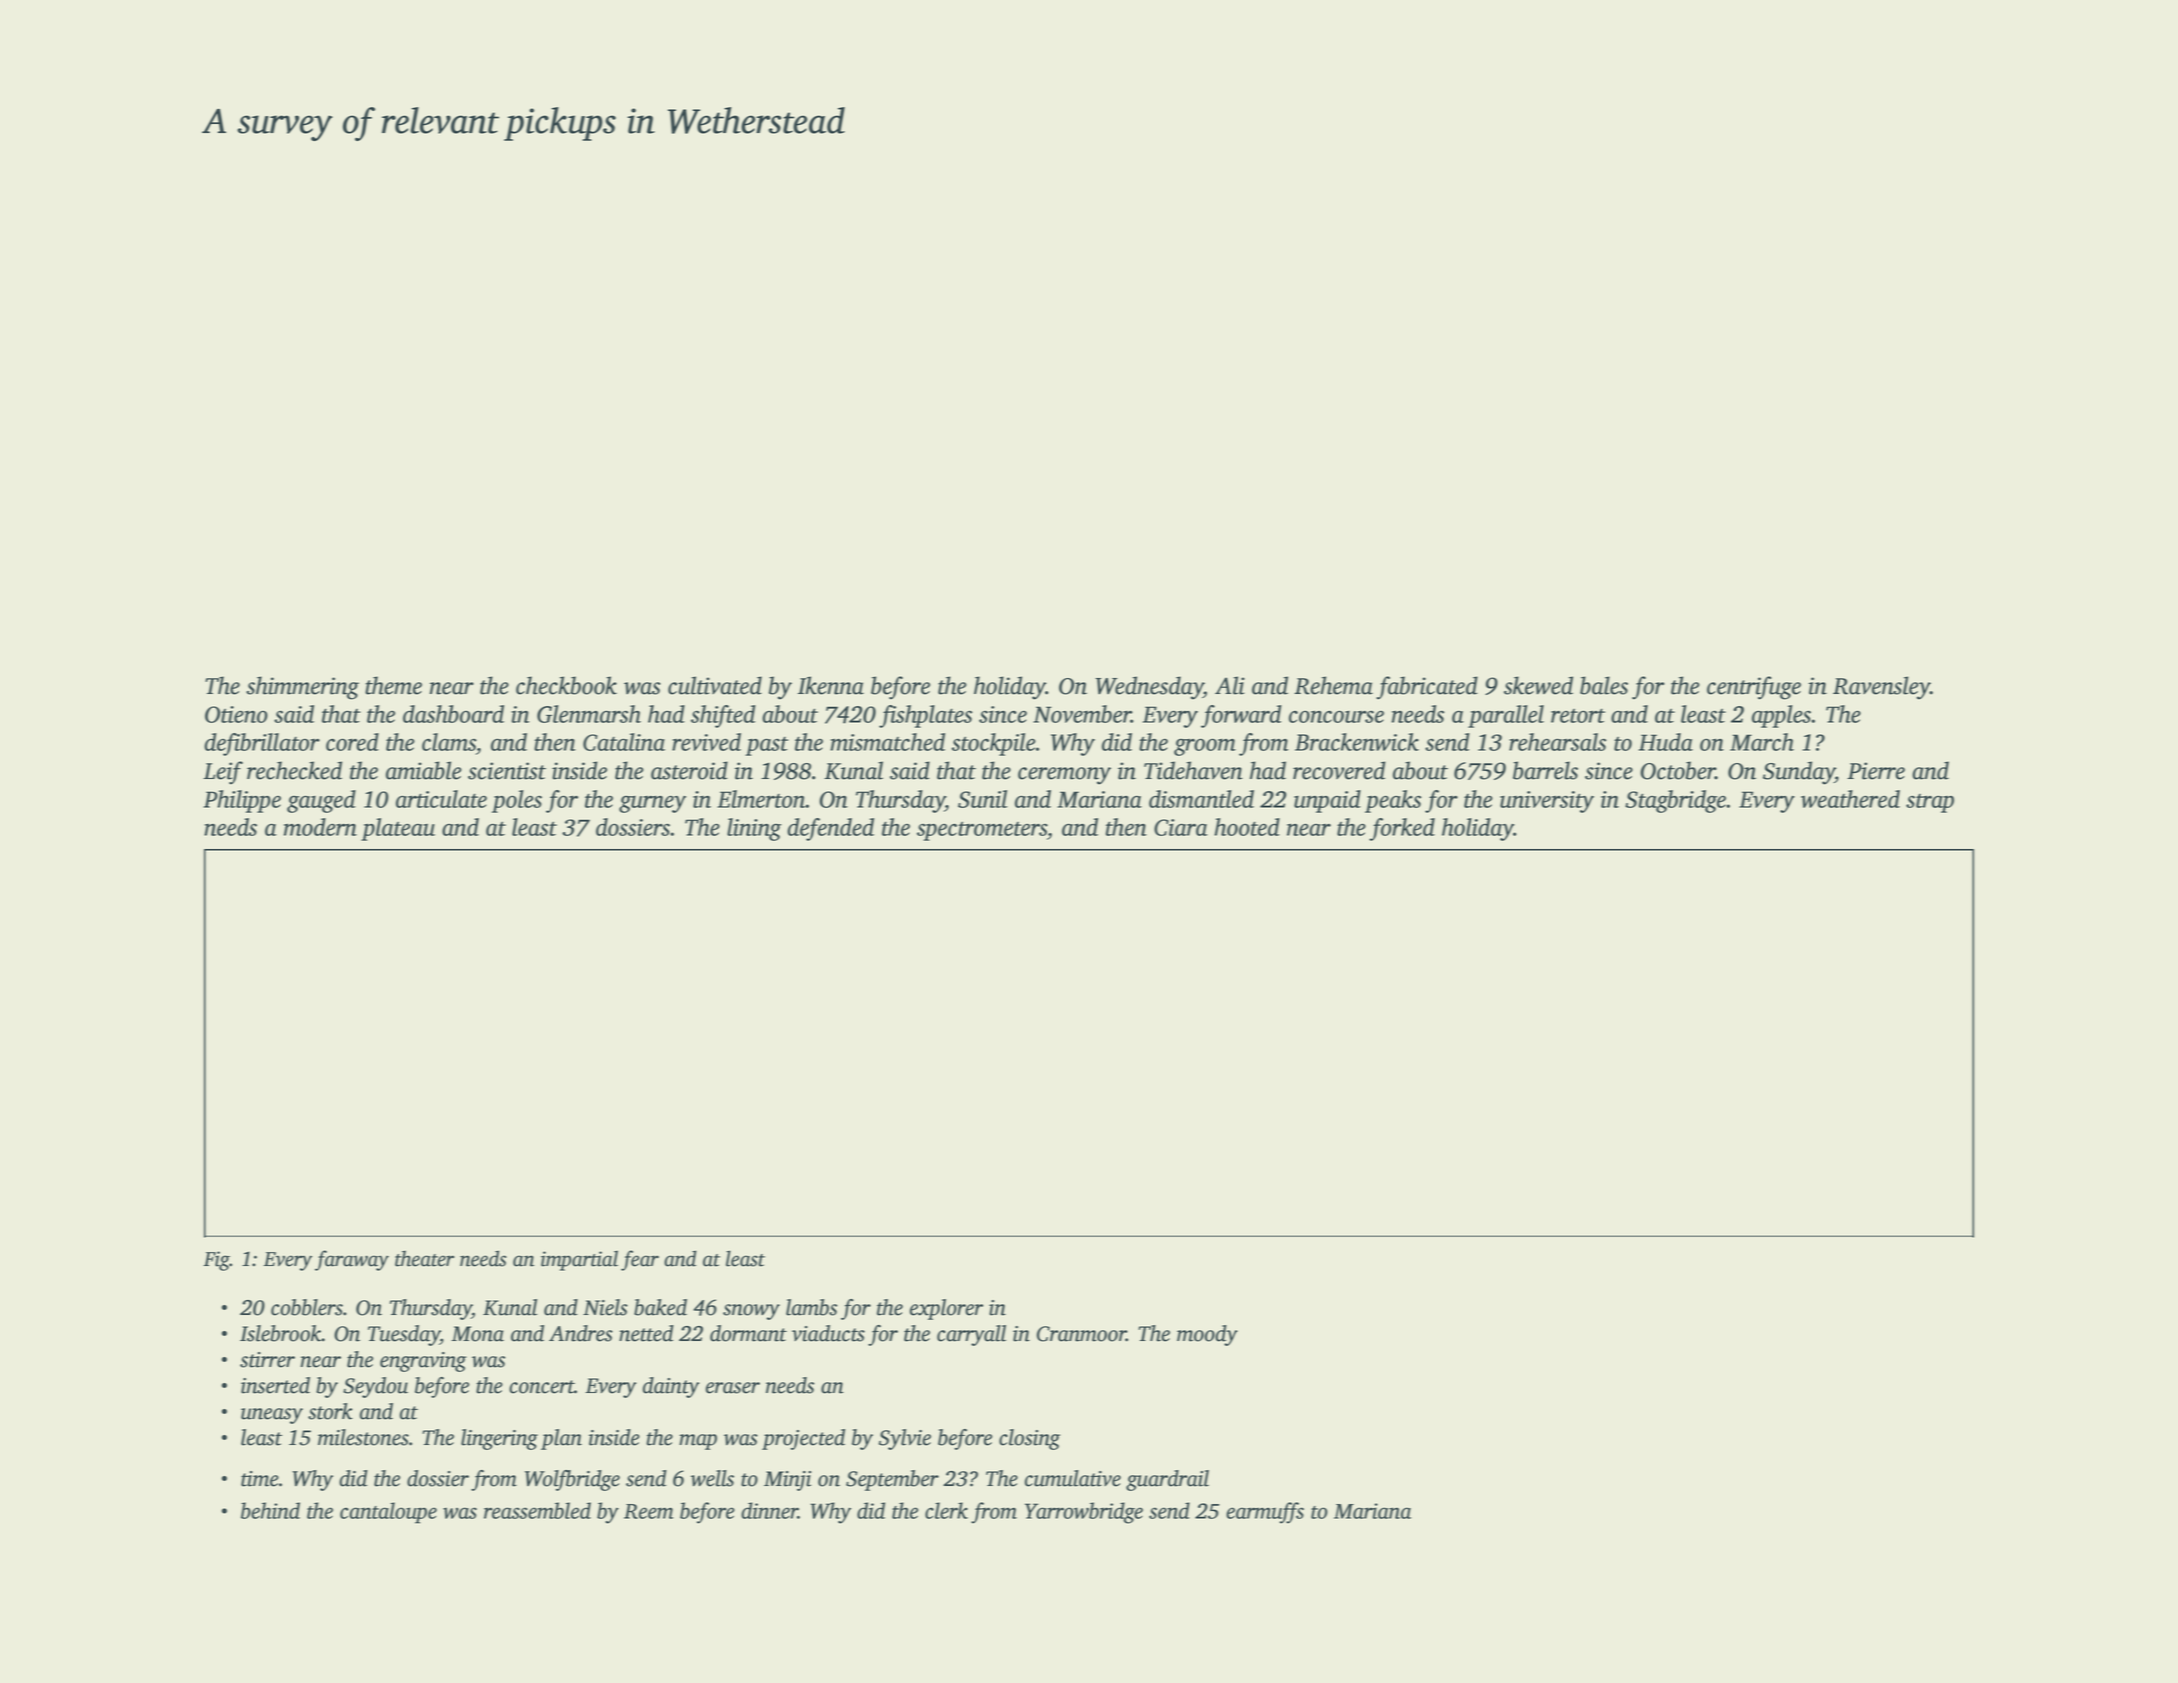 The width and height of the document is (2178, 1683). What do you see at coordinates (605, 1307) in the document?
I see `Niels` at bounding box center [605, 1307].
